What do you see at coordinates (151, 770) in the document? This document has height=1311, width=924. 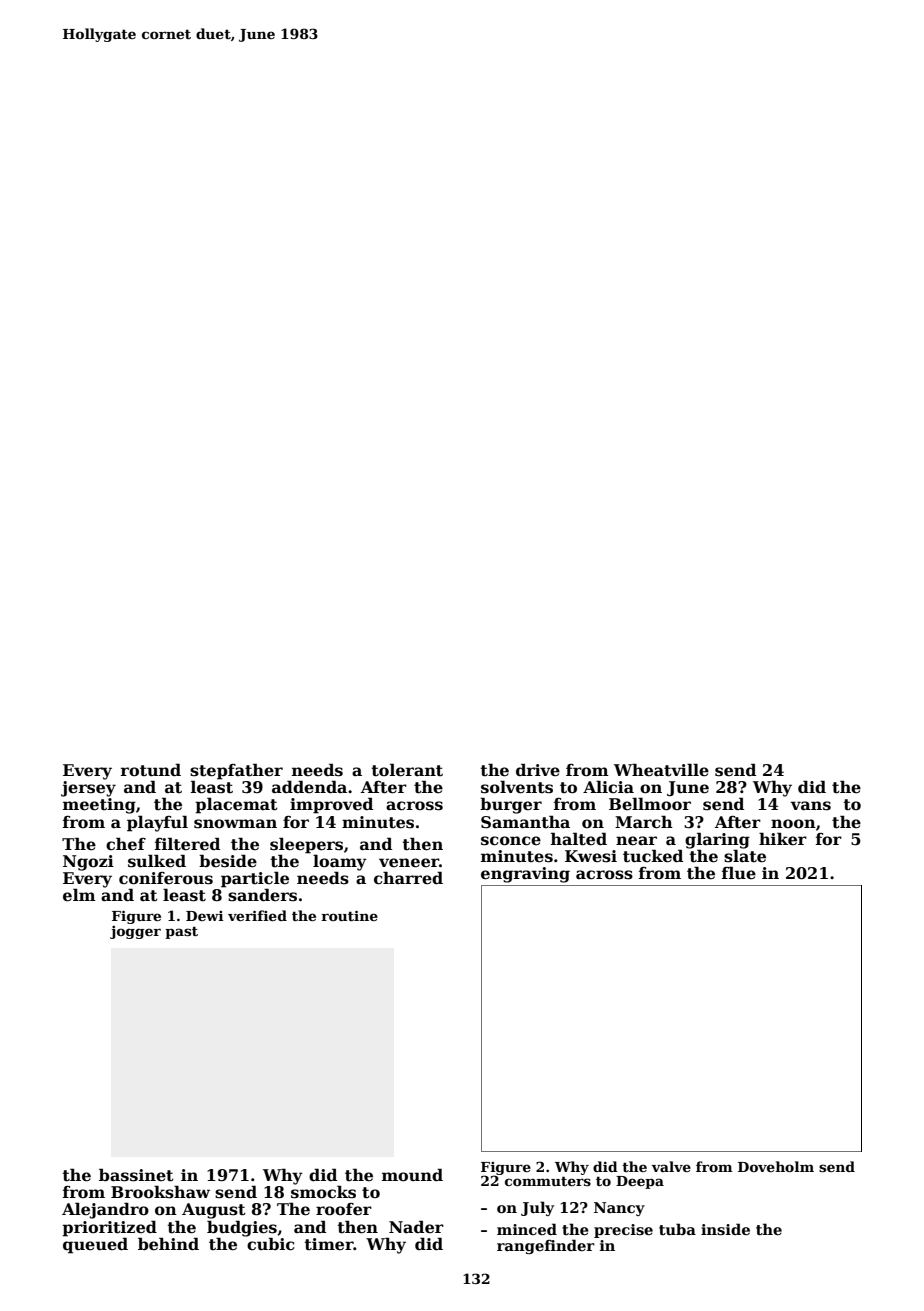 I see `rotund` at bounding box center [151, 770].
